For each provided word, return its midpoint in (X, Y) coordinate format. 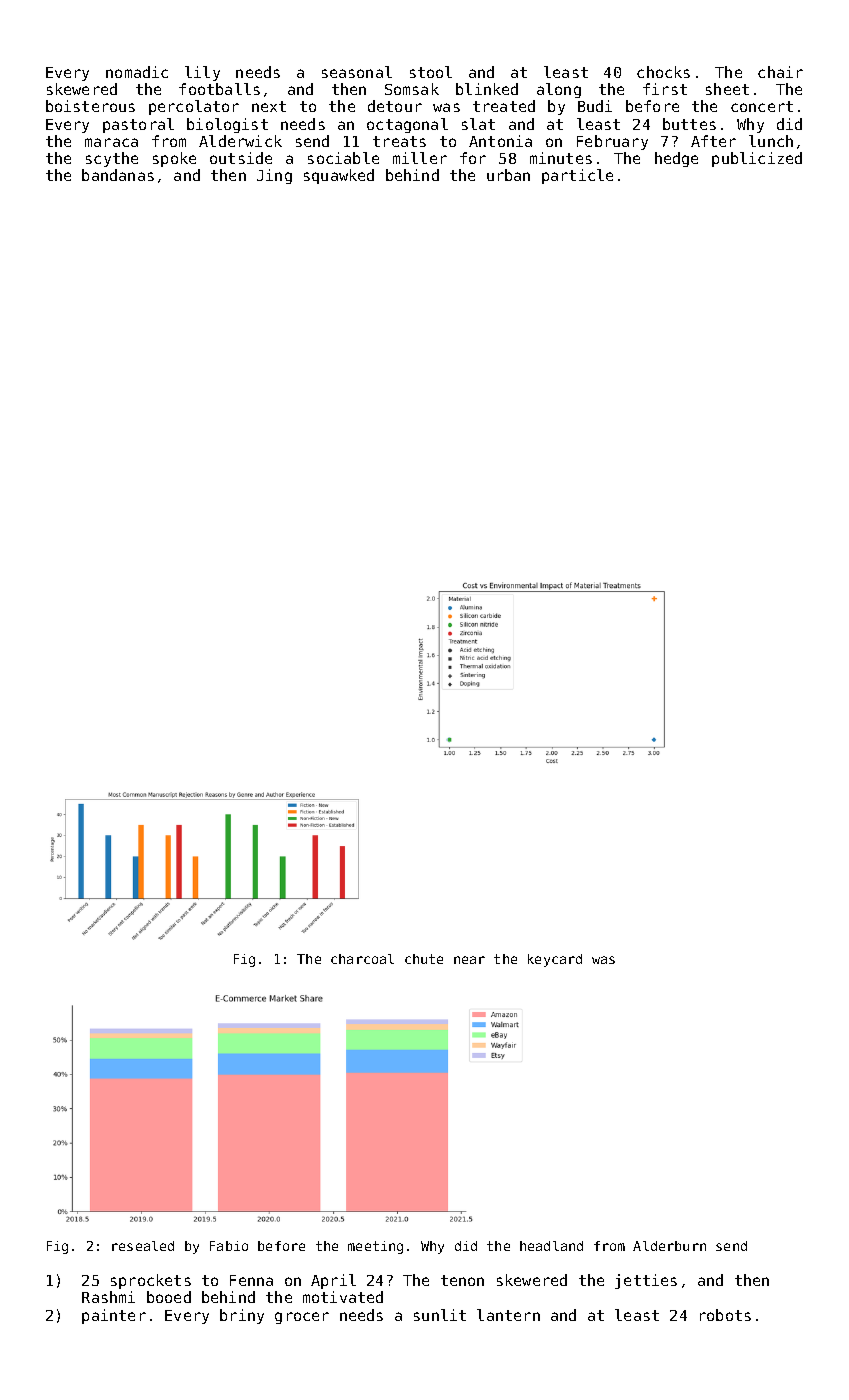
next (269, 106)
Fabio (229, 1246)
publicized (757, 159)
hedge (676, 159)
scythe (112, 159)
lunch (771, 141)
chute (424, 959)
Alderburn (669, 1246)
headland (551, 1246)
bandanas (118, 175)
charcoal (362, 959)
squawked (339, 176)
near (469, 960)
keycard (555, 960)
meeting (375, 1247)
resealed (143, 1246)
